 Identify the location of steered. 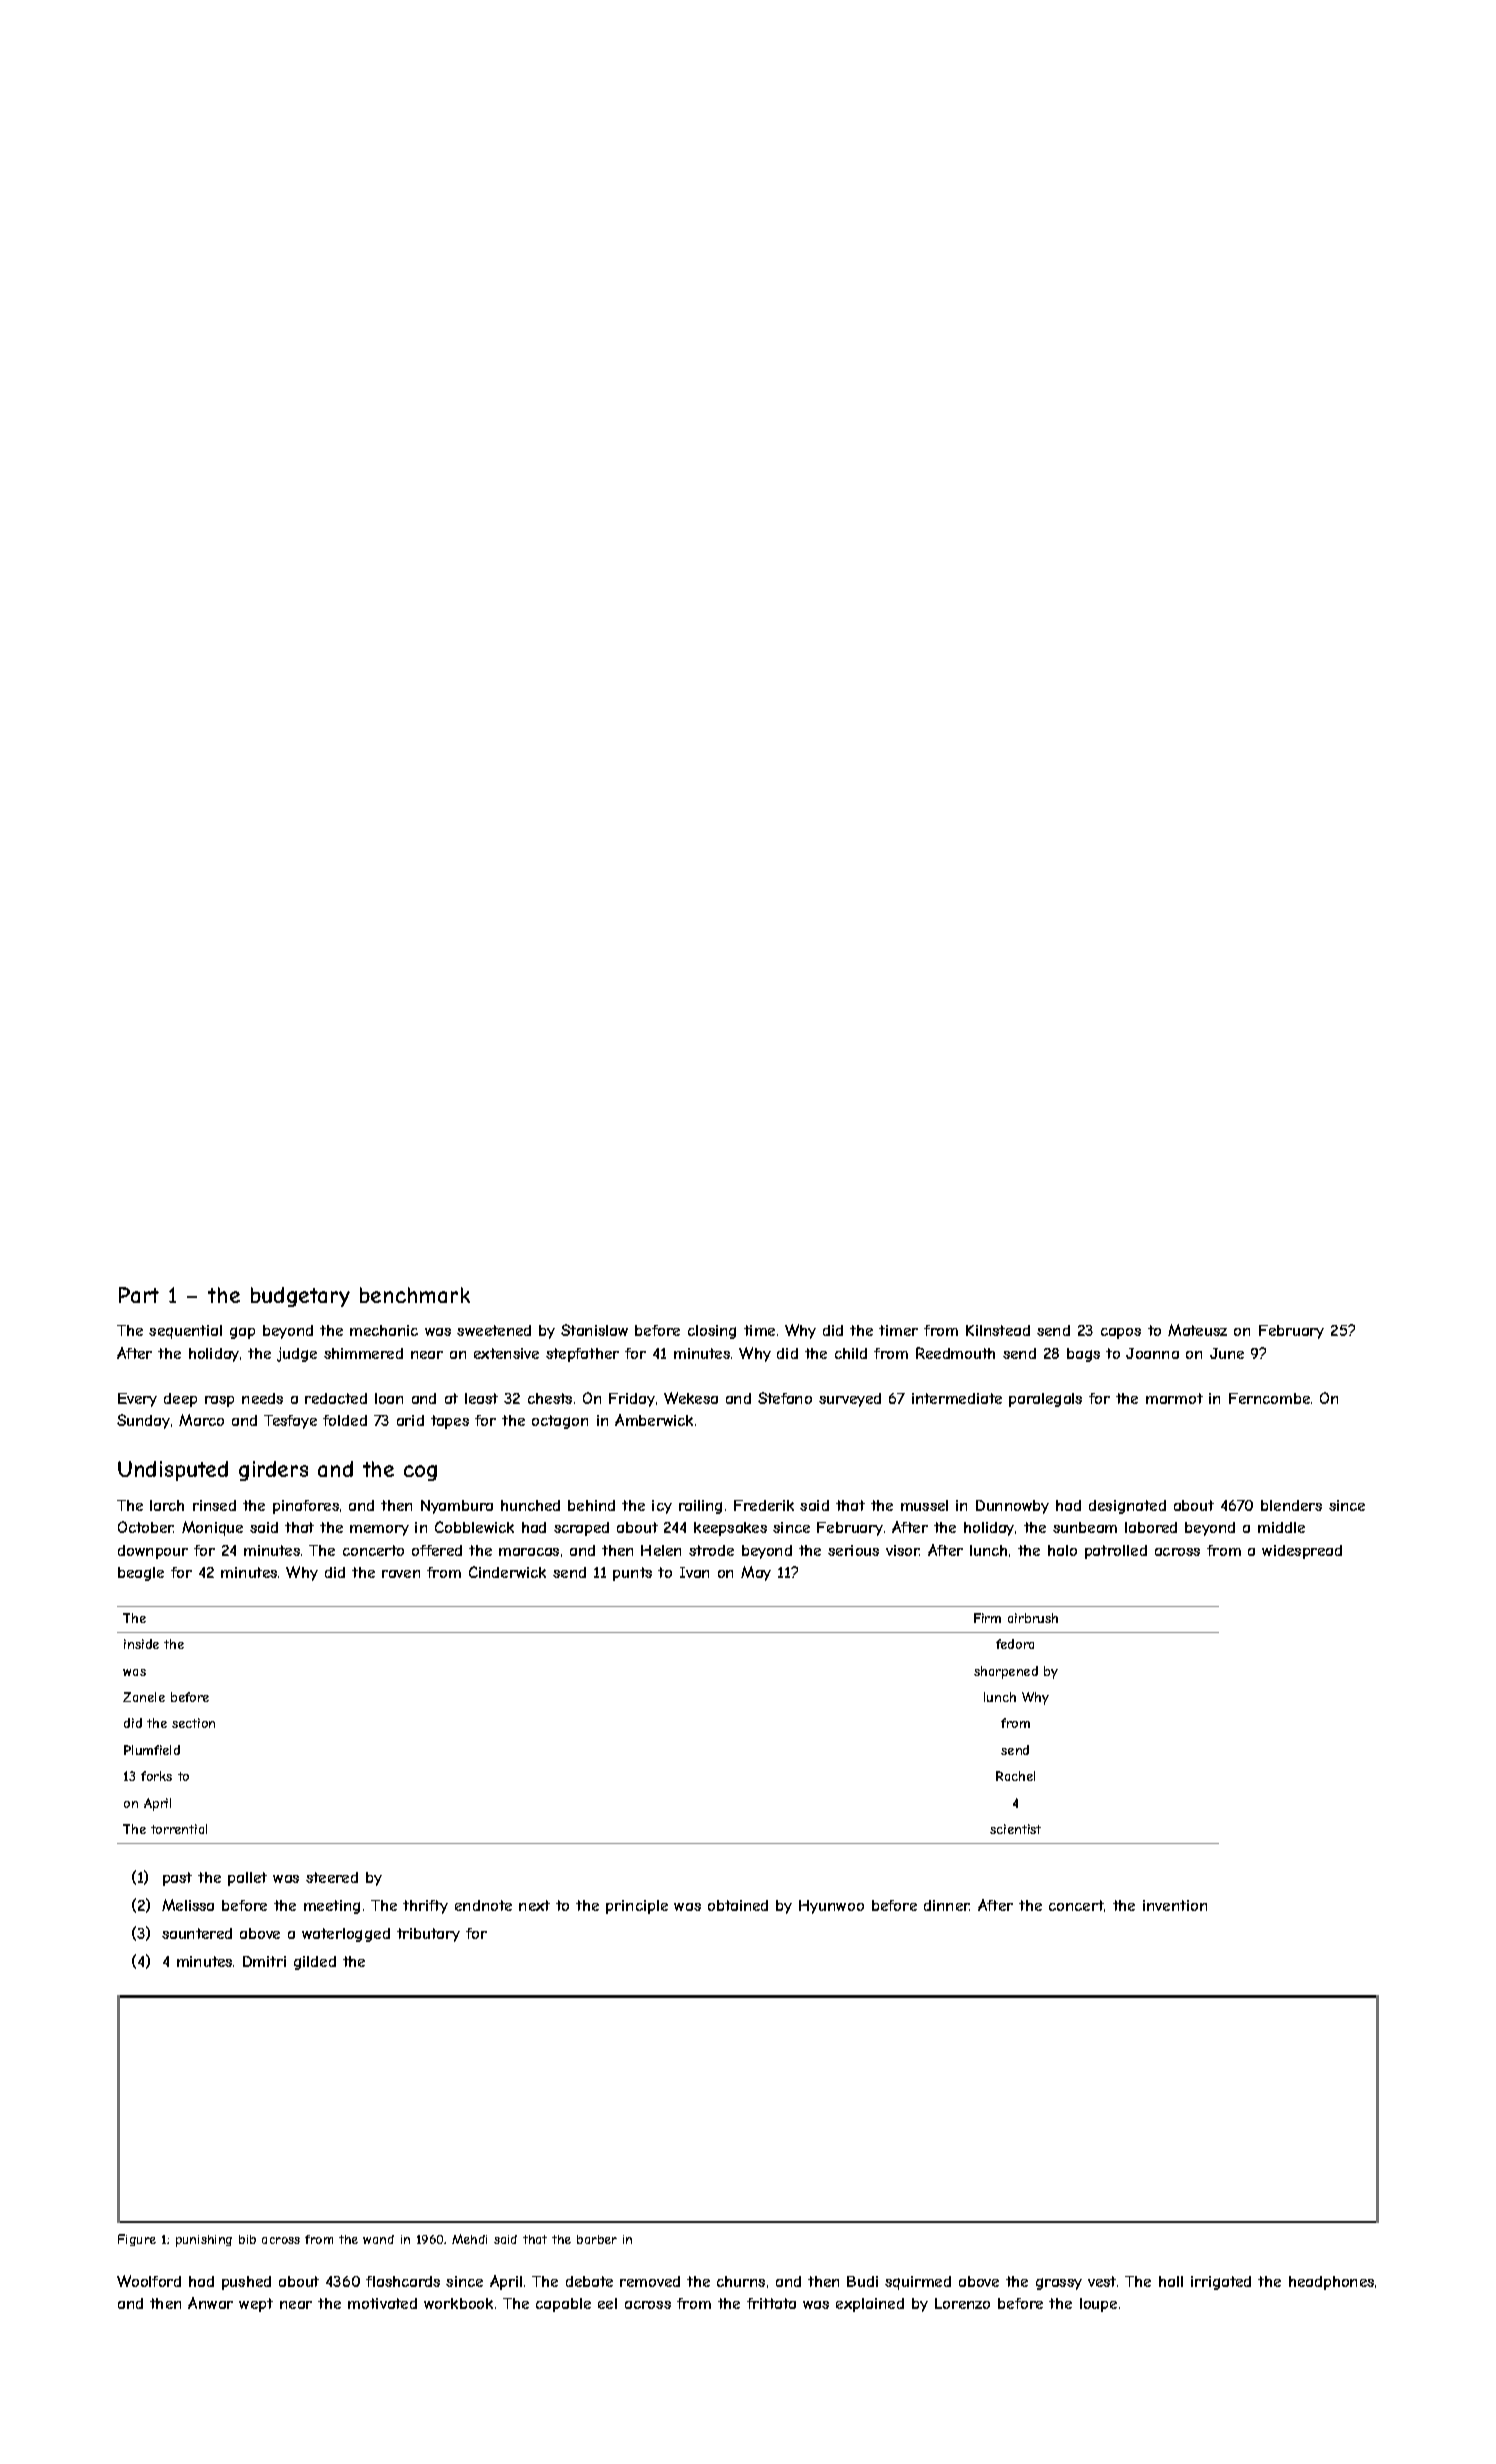
(332, 1877).
